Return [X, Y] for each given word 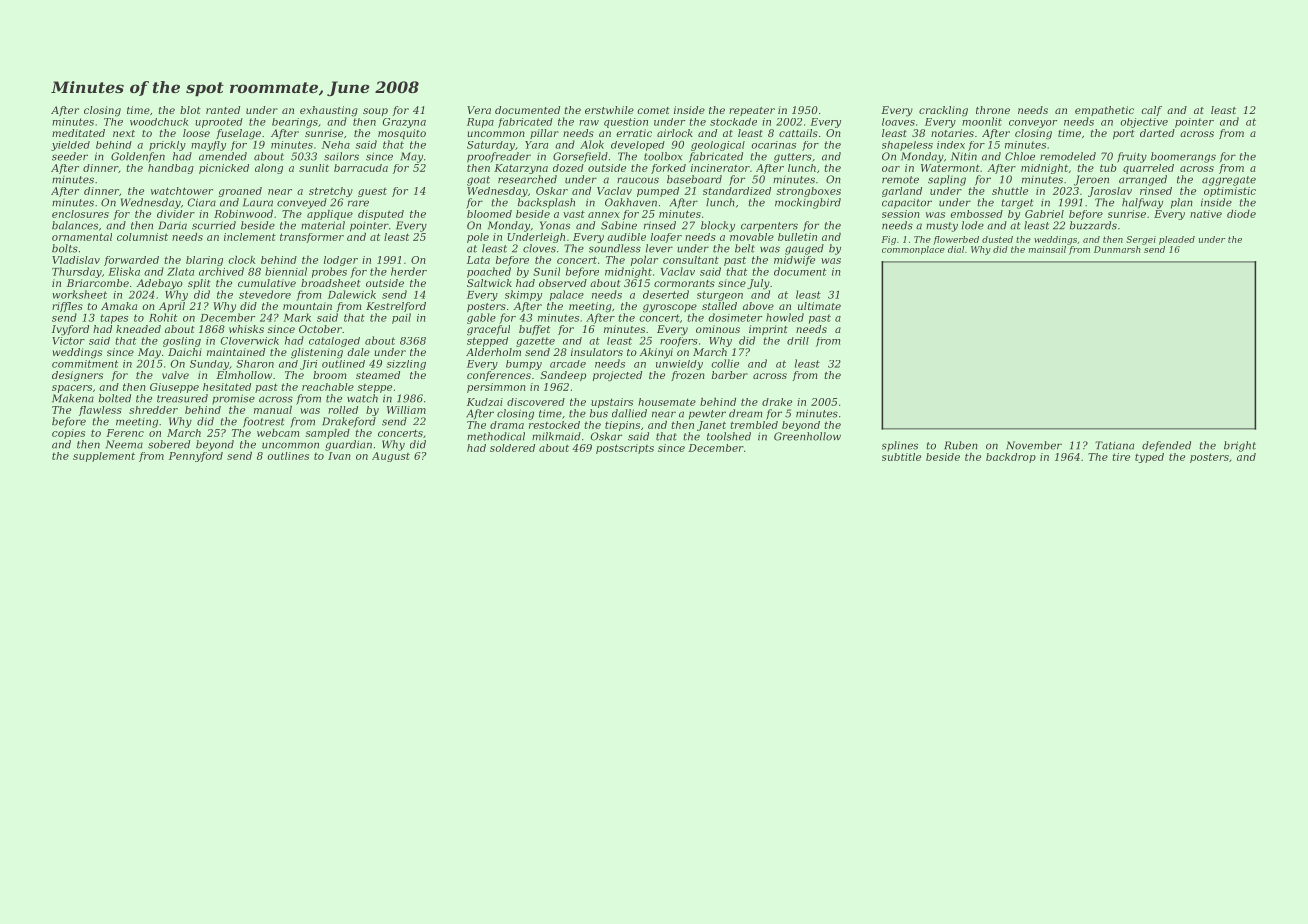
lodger [341, 261]
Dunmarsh [1117, 249]
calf [1152, 111]
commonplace [913, 250]
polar [644, 261]
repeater [752, 111]
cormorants [684, 283]
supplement [104, 457]
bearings [295, 123]
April [172, 307]
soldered [512, 448]
